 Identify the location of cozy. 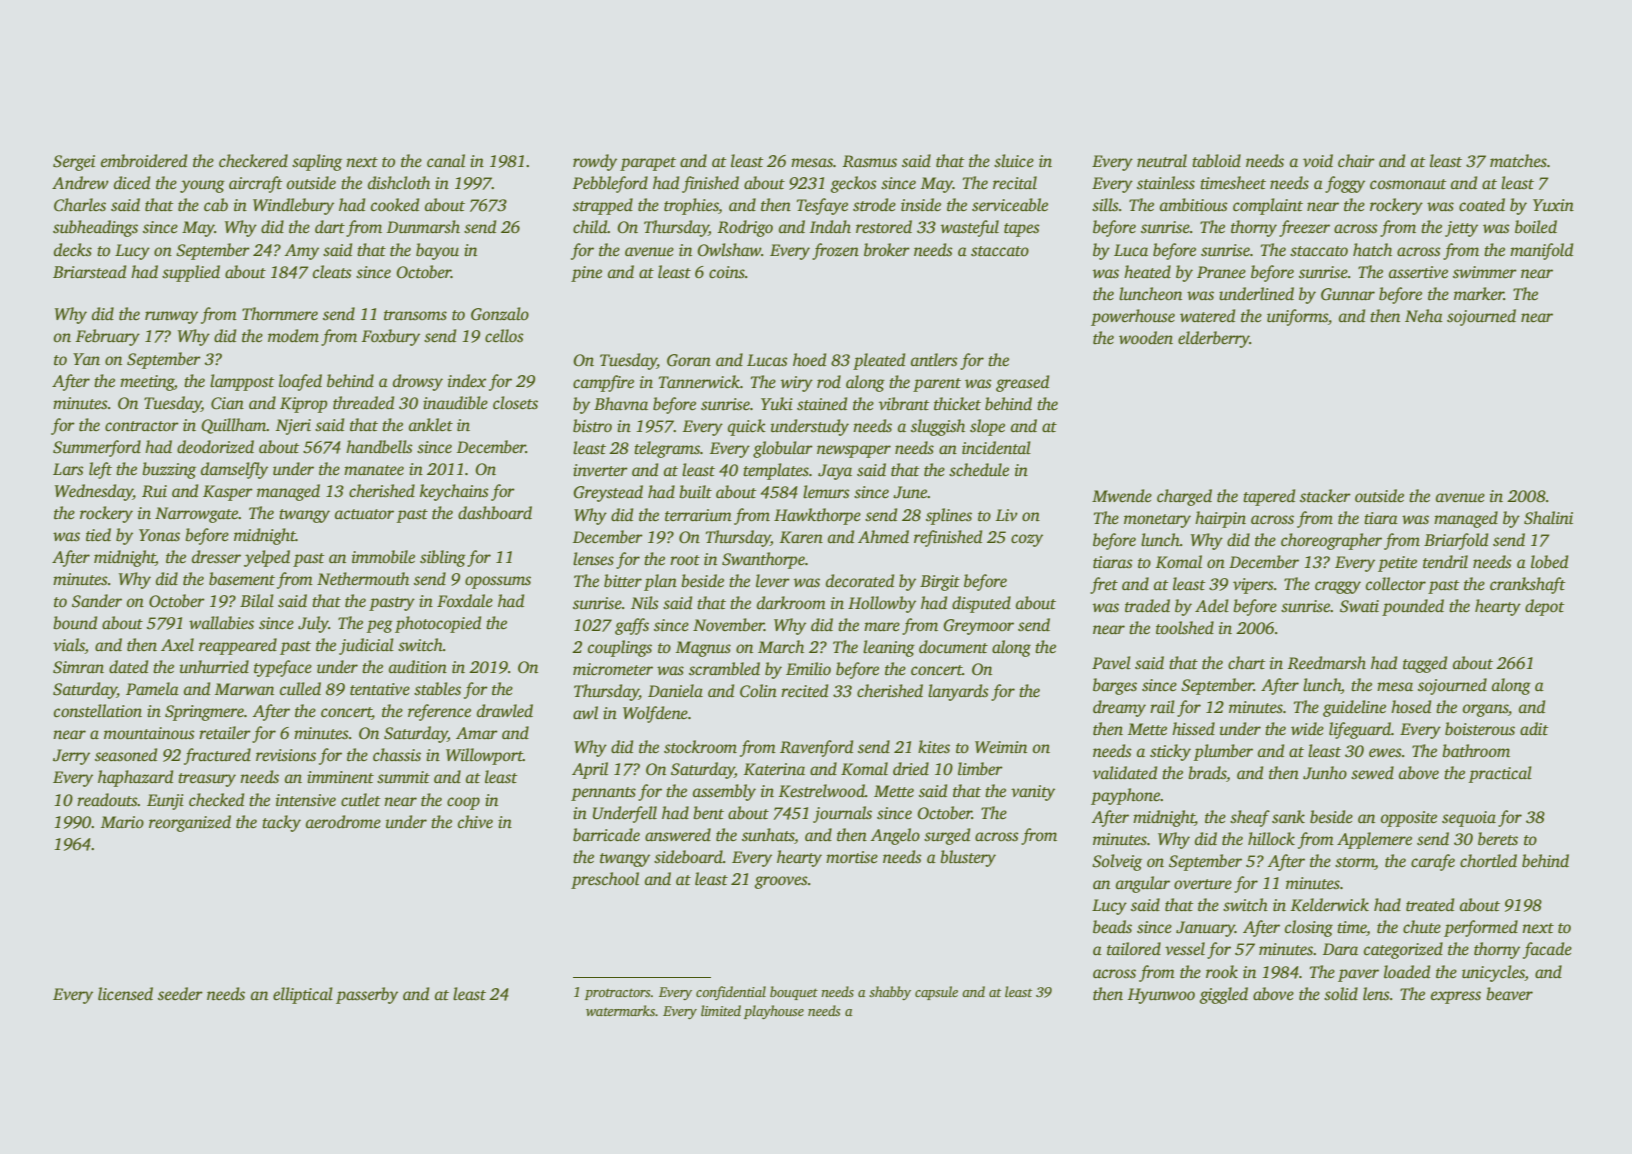
(1027, 540).
